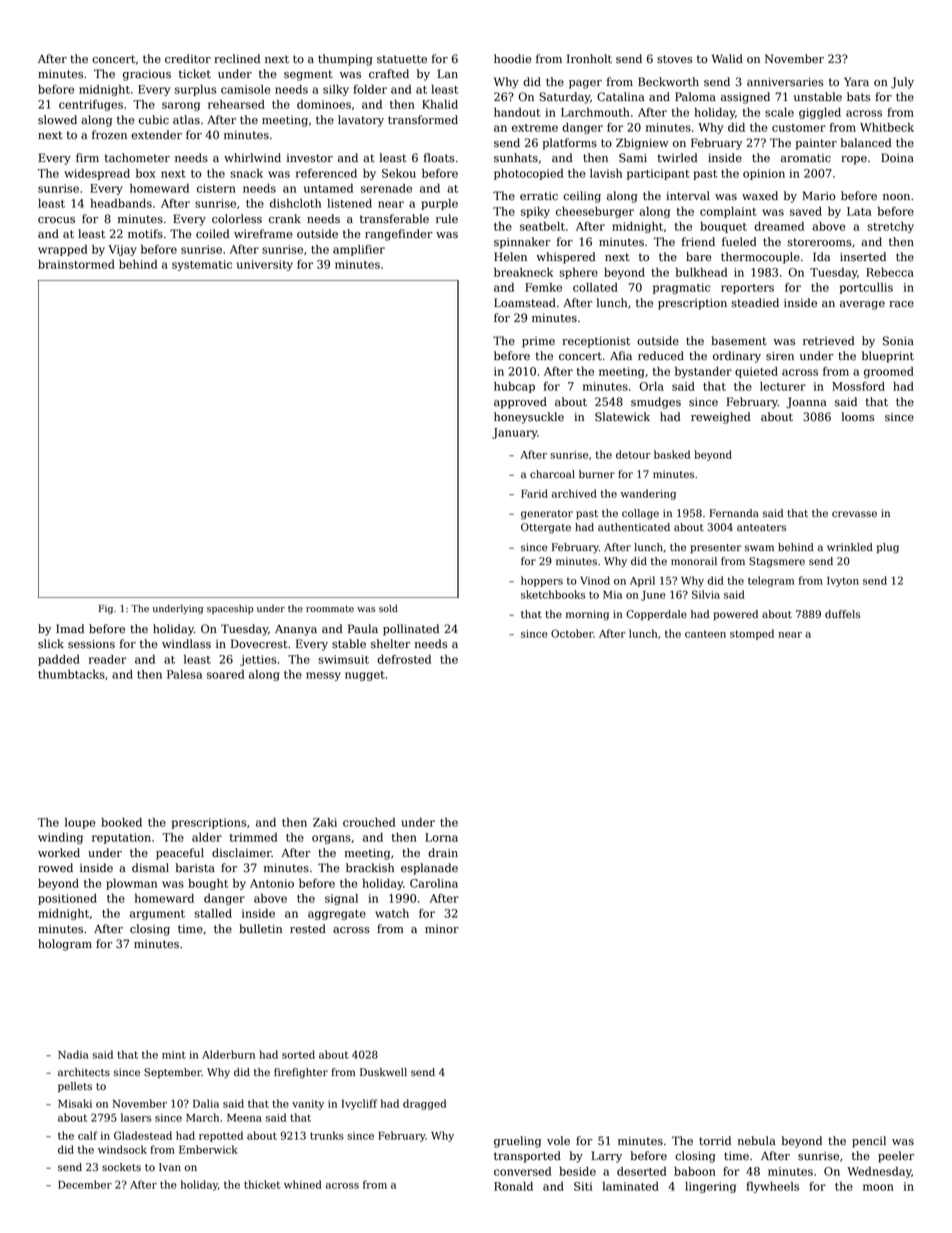 The height and width of the screenshot is (1233, 952). Describe the element at coordinates (345, 60) in the screenshot. I see `thumping` at that location.
